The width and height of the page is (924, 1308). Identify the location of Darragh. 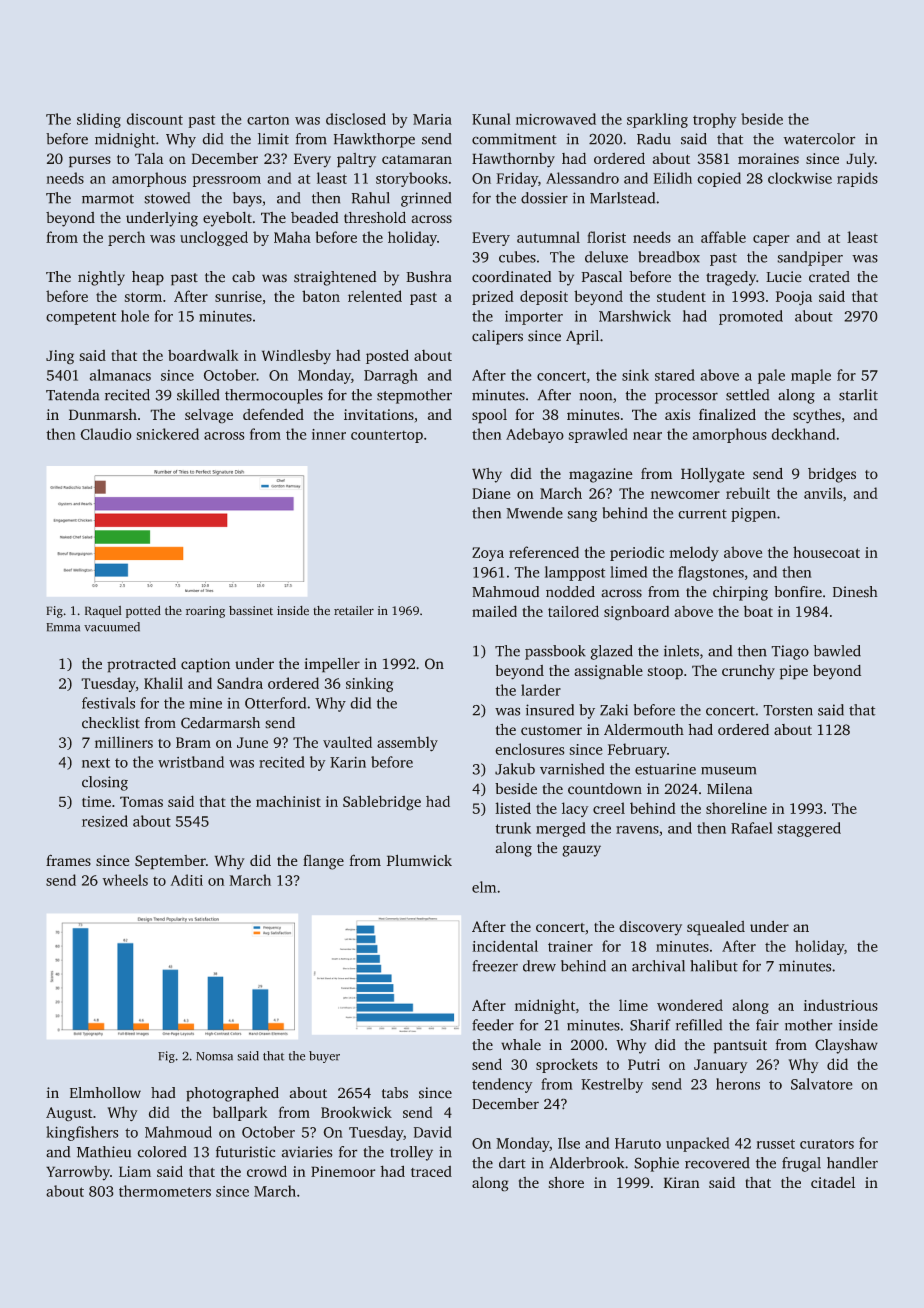
(391, 376).
